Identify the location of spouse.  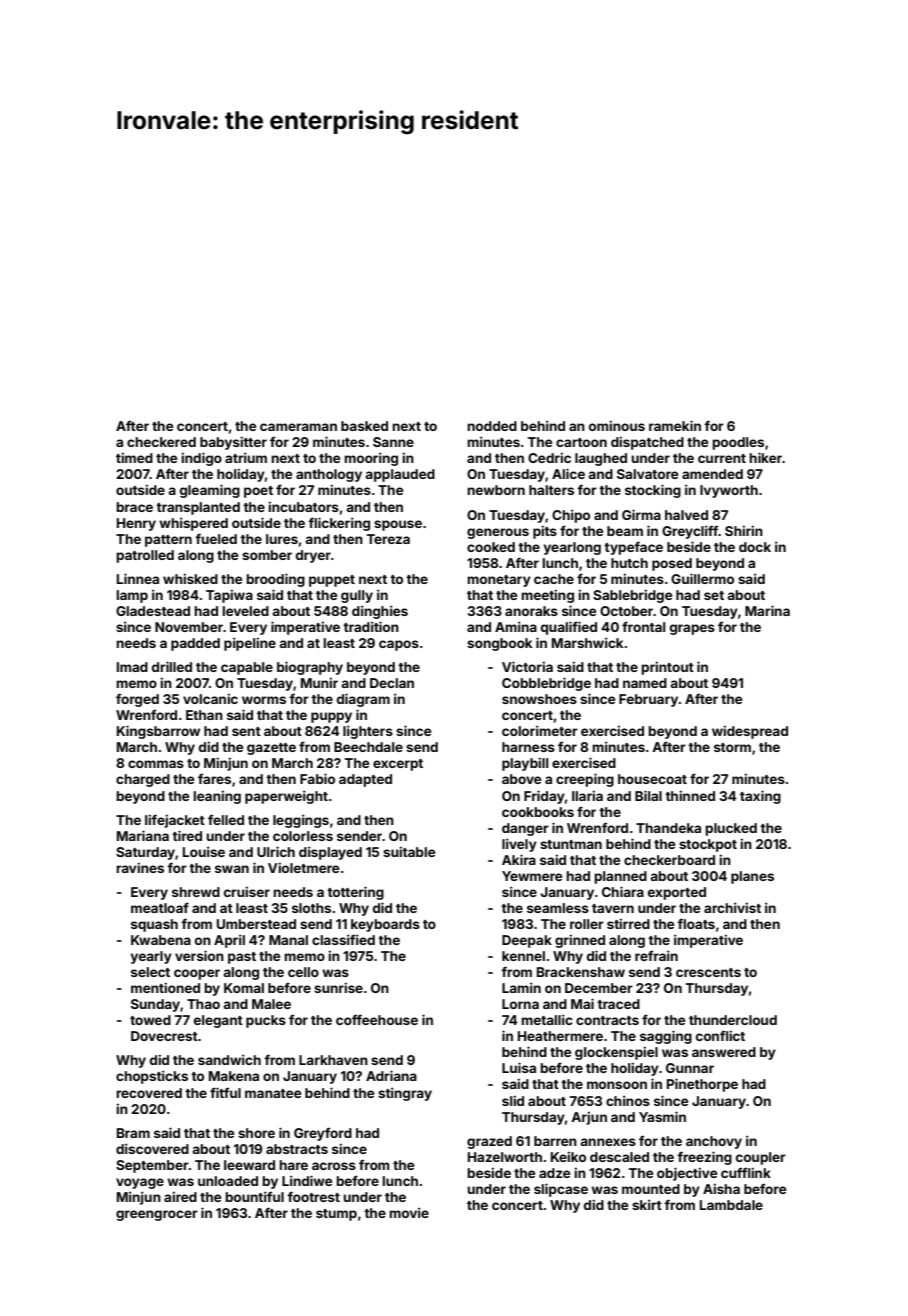
(398, 525).
